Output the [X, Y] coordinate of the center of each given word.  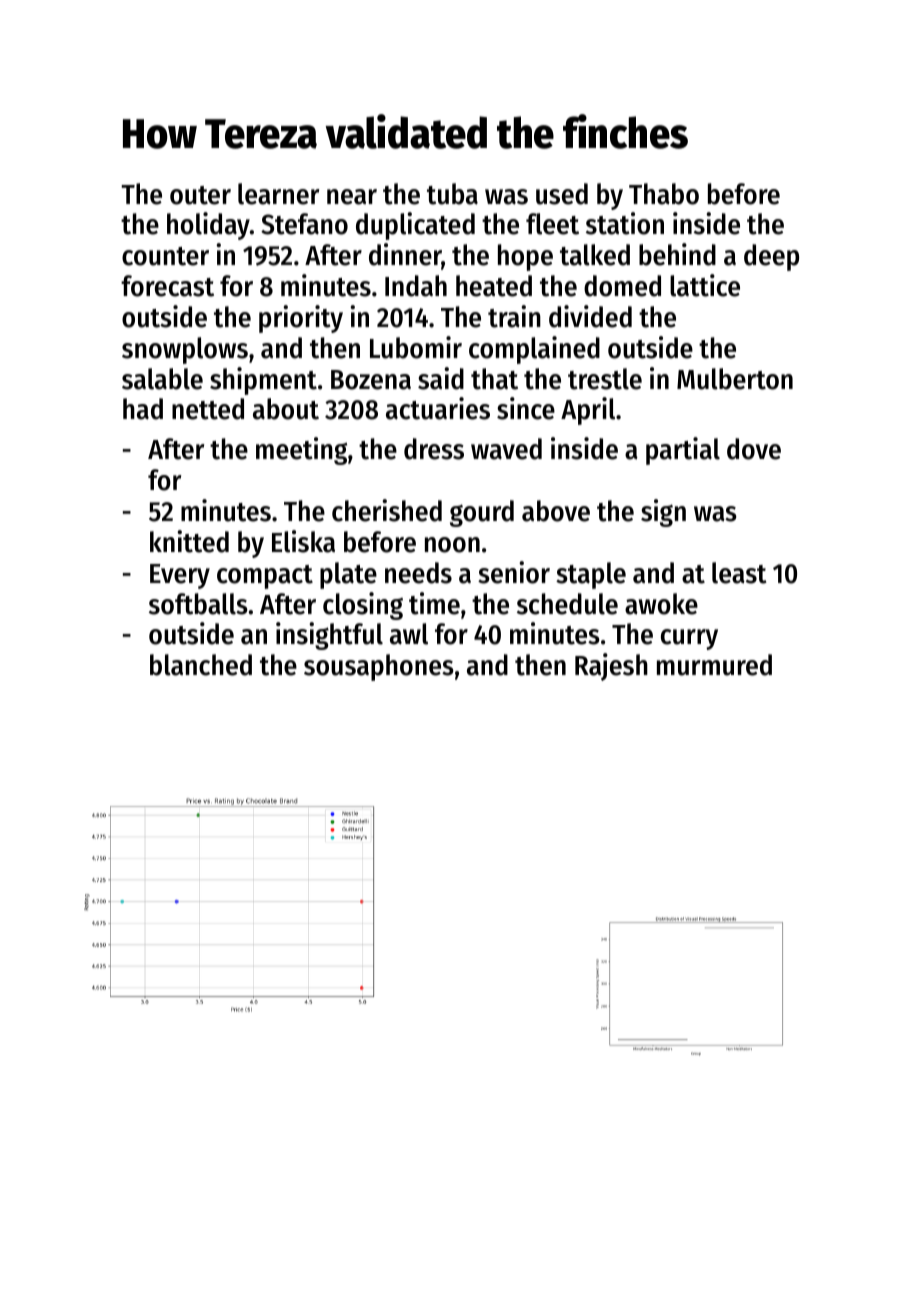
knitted [189, 541]
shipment [263, 381]
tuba [452, 194]
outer [200, 195]
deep [771, 257]
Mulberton [735, 379]
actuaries [438, 408]
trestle [605, 379]
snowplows [185, 350]
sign [663, 513]
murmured [714, 665]
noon [452, 545]
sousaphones [379, 667]
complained [534, 350]
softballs [198, 604]
